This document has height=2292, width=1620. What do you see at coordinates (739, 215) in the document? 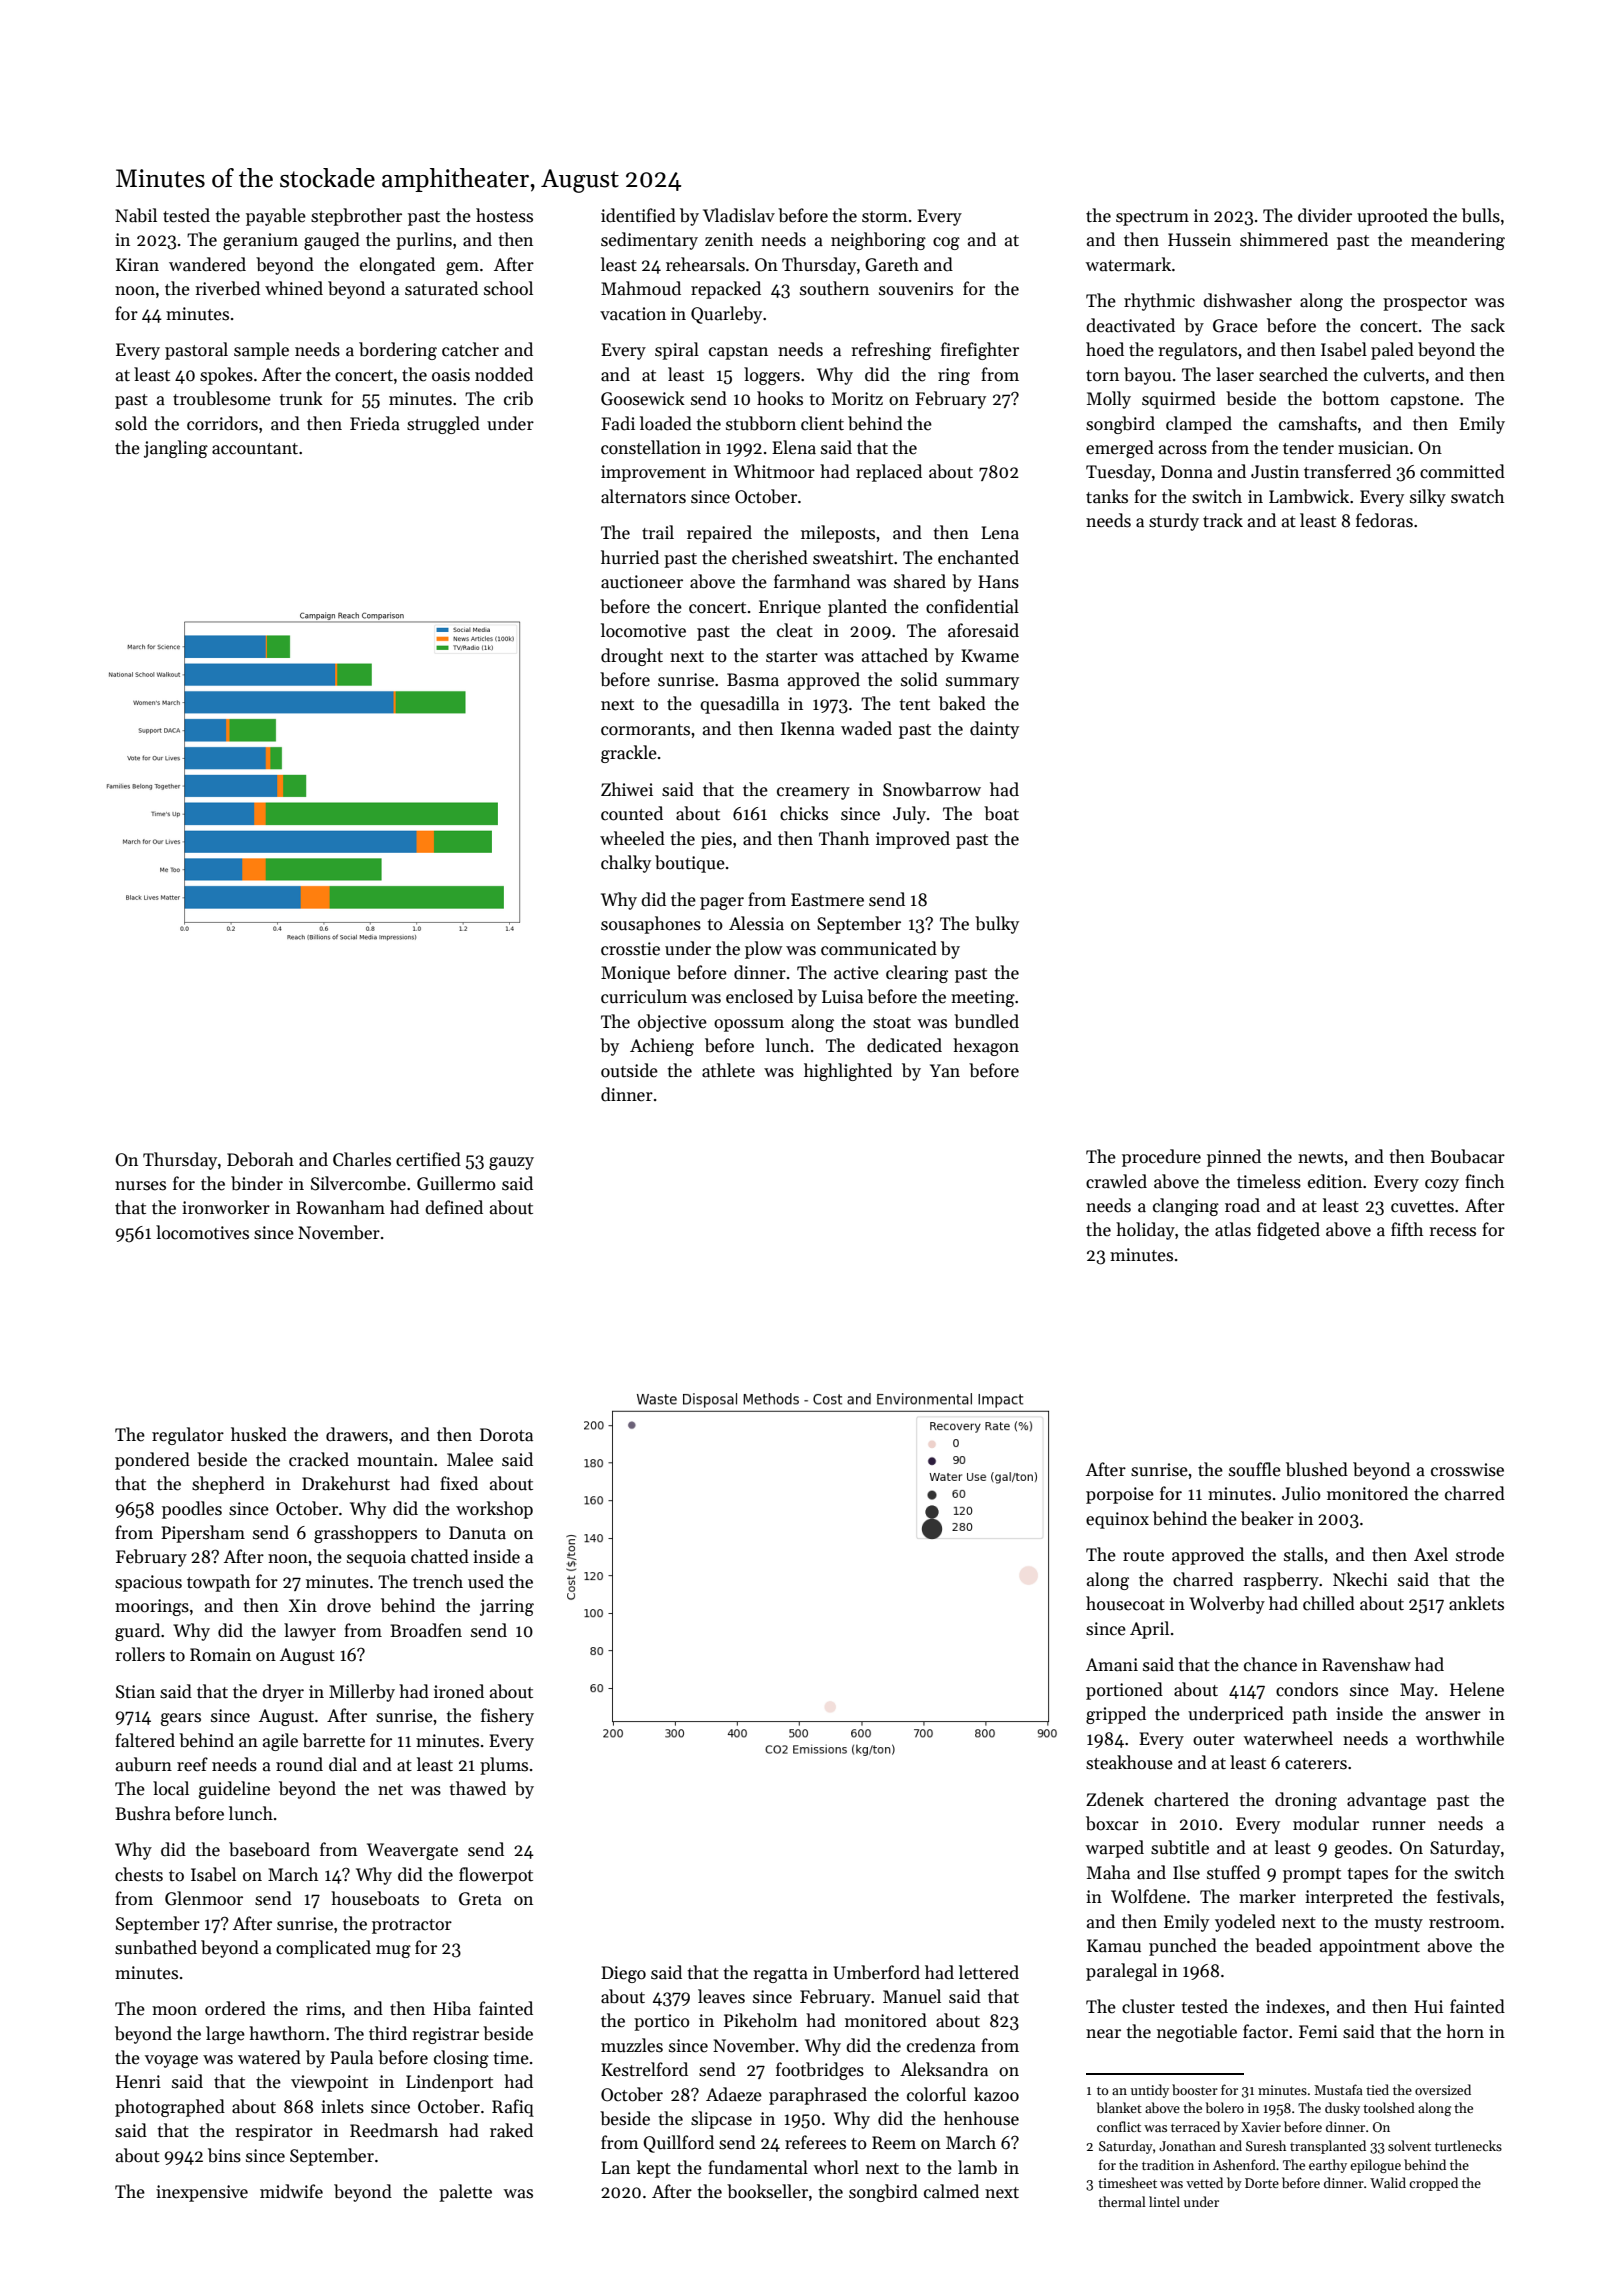
I see `Vladislav` at bounding box center [739, 215].
